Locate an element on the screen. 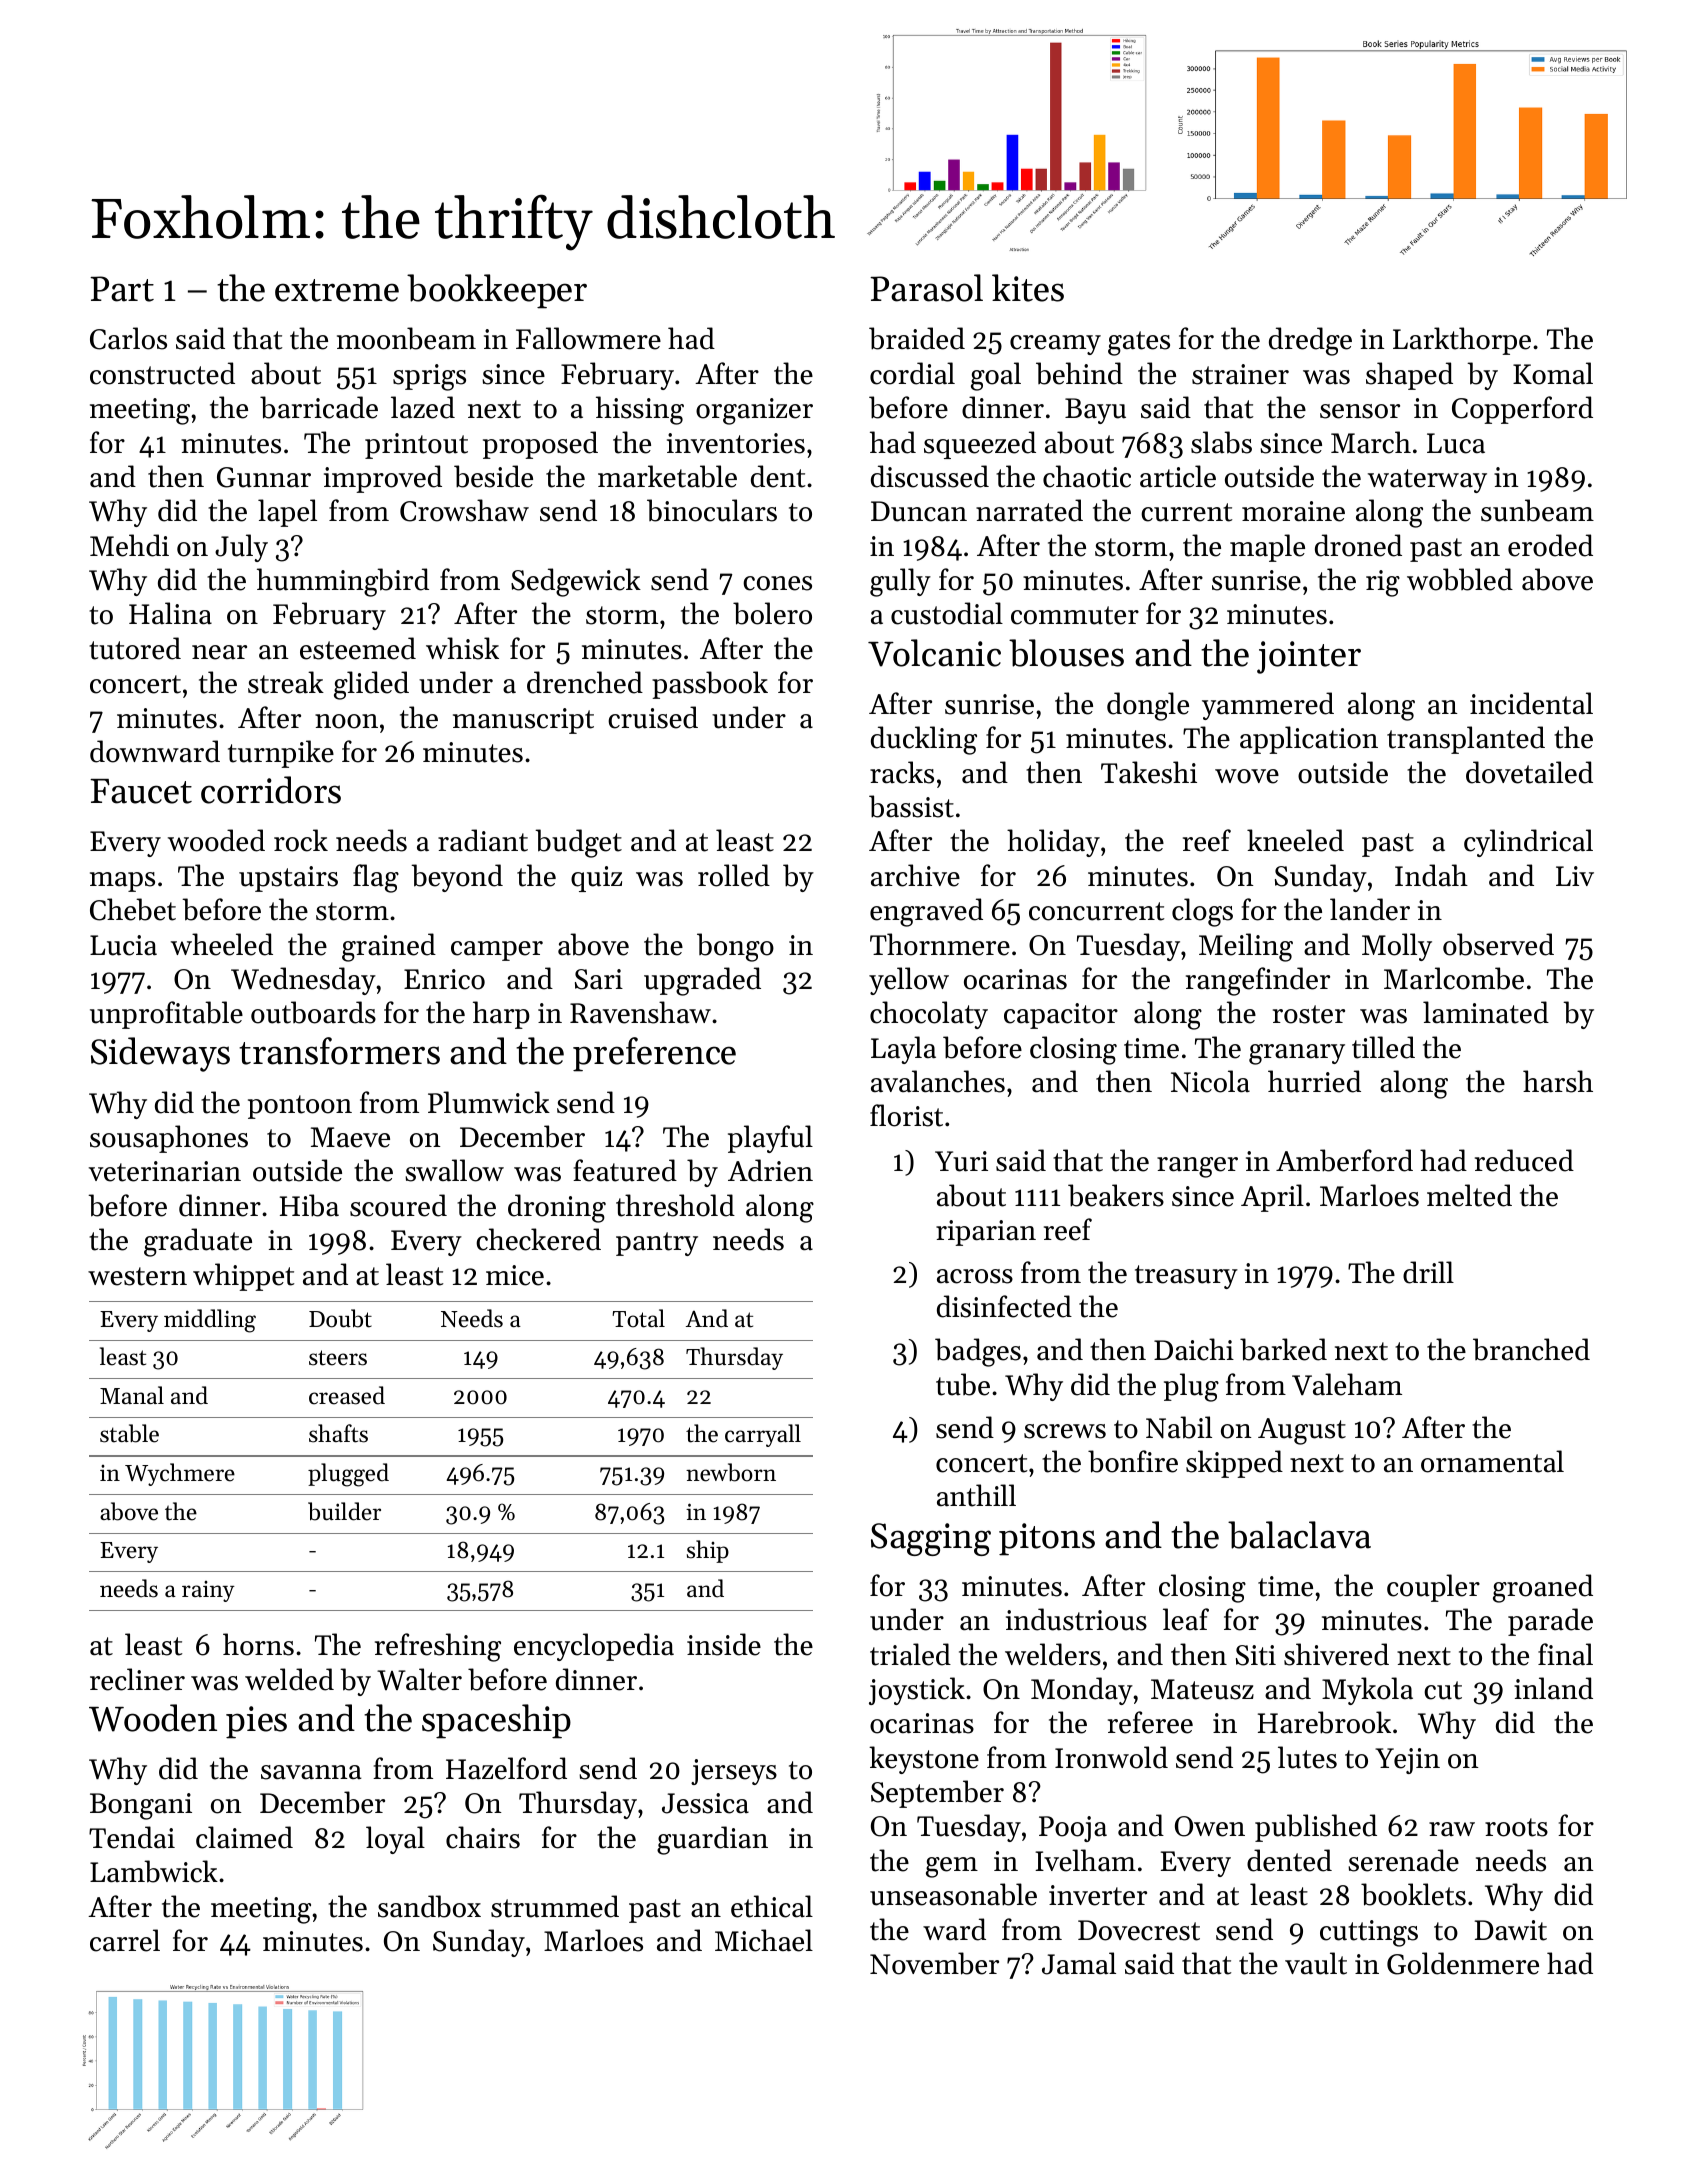  extreme is located at coordinates (337, 290).
